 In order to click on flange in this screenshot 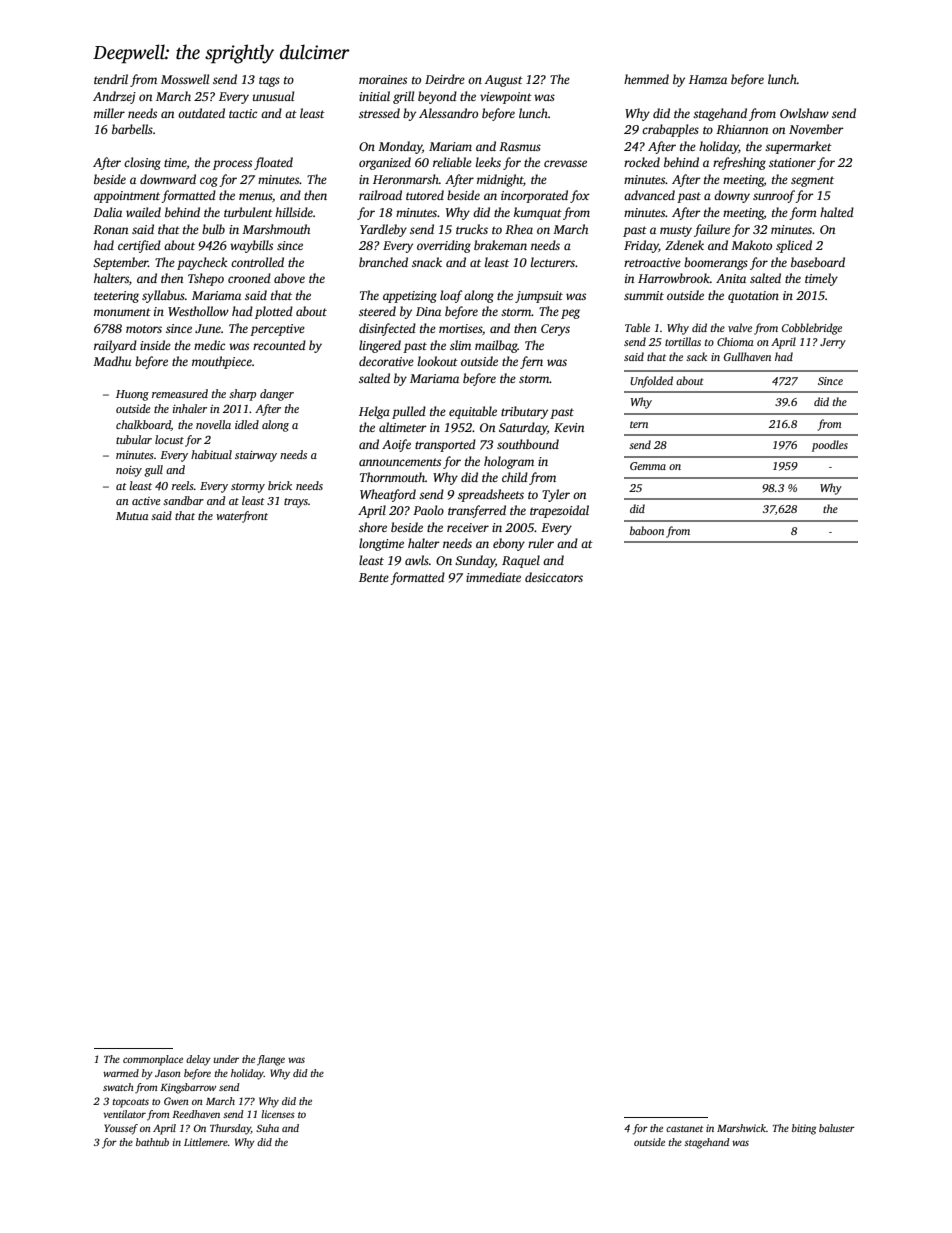, I will do `click(271, 1060)`.
